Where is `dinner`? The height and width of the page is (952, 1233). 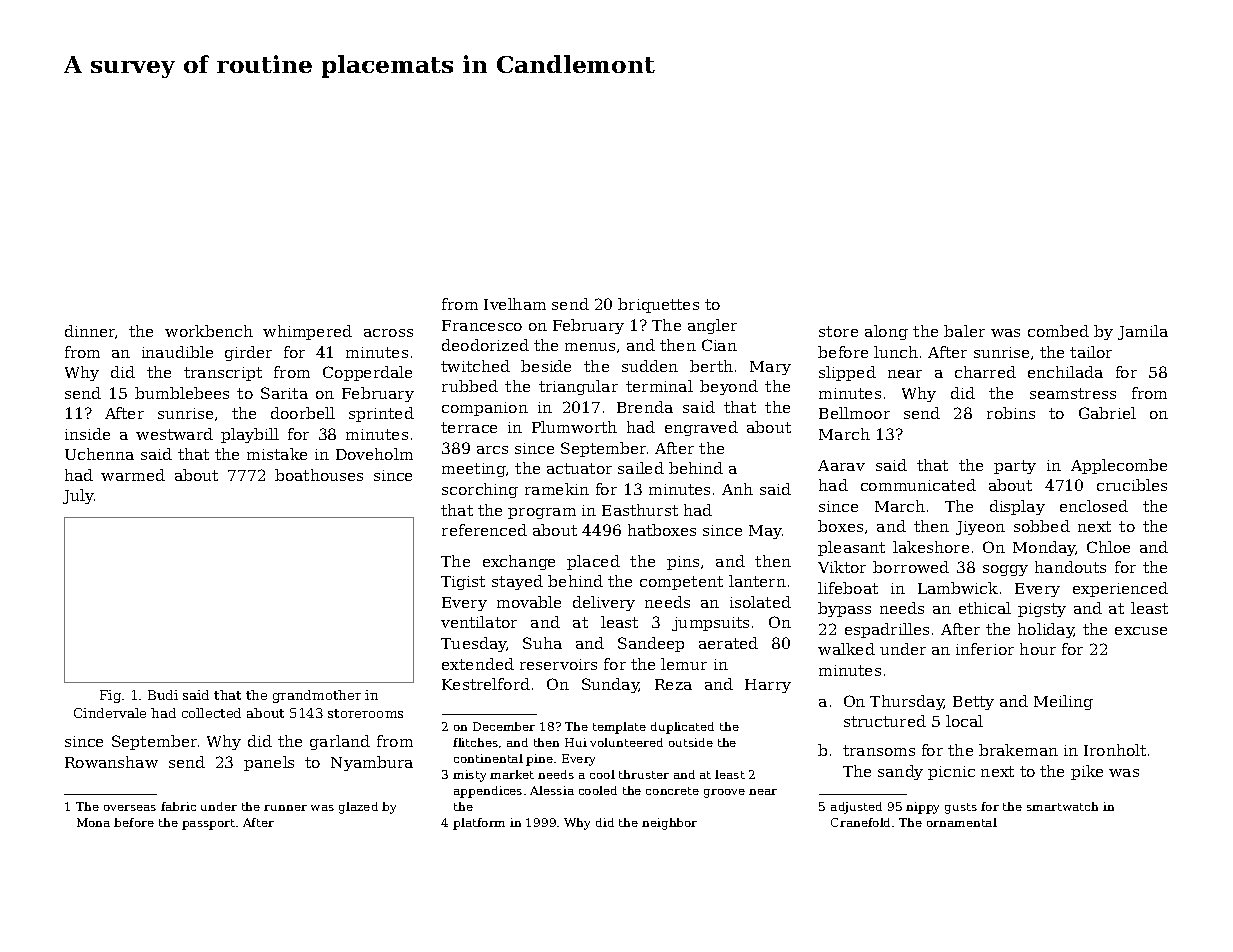 dinner is located at coordinates (90, 331).
